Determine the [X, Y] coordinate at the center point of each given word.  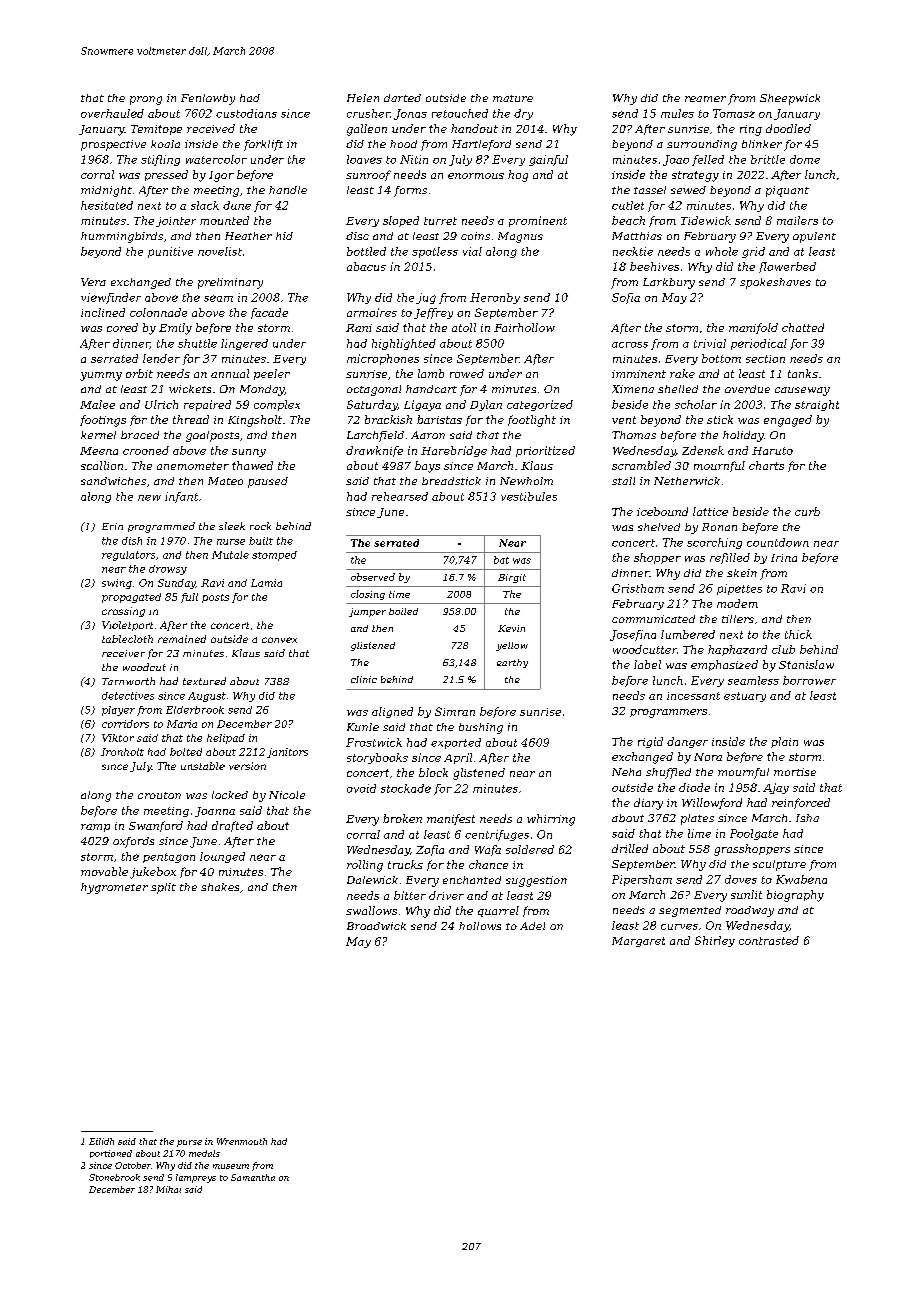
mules [677, 113]
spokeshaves [775, 283]
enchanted [472, 880]
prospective [113, 145]
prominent [538, 221]
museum [231, 1166]
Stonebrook [114, 1177]
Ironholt [122, 752]
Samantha [253, 1177]
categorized [540, 405]
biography [795, 896]
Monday [262, 390]
